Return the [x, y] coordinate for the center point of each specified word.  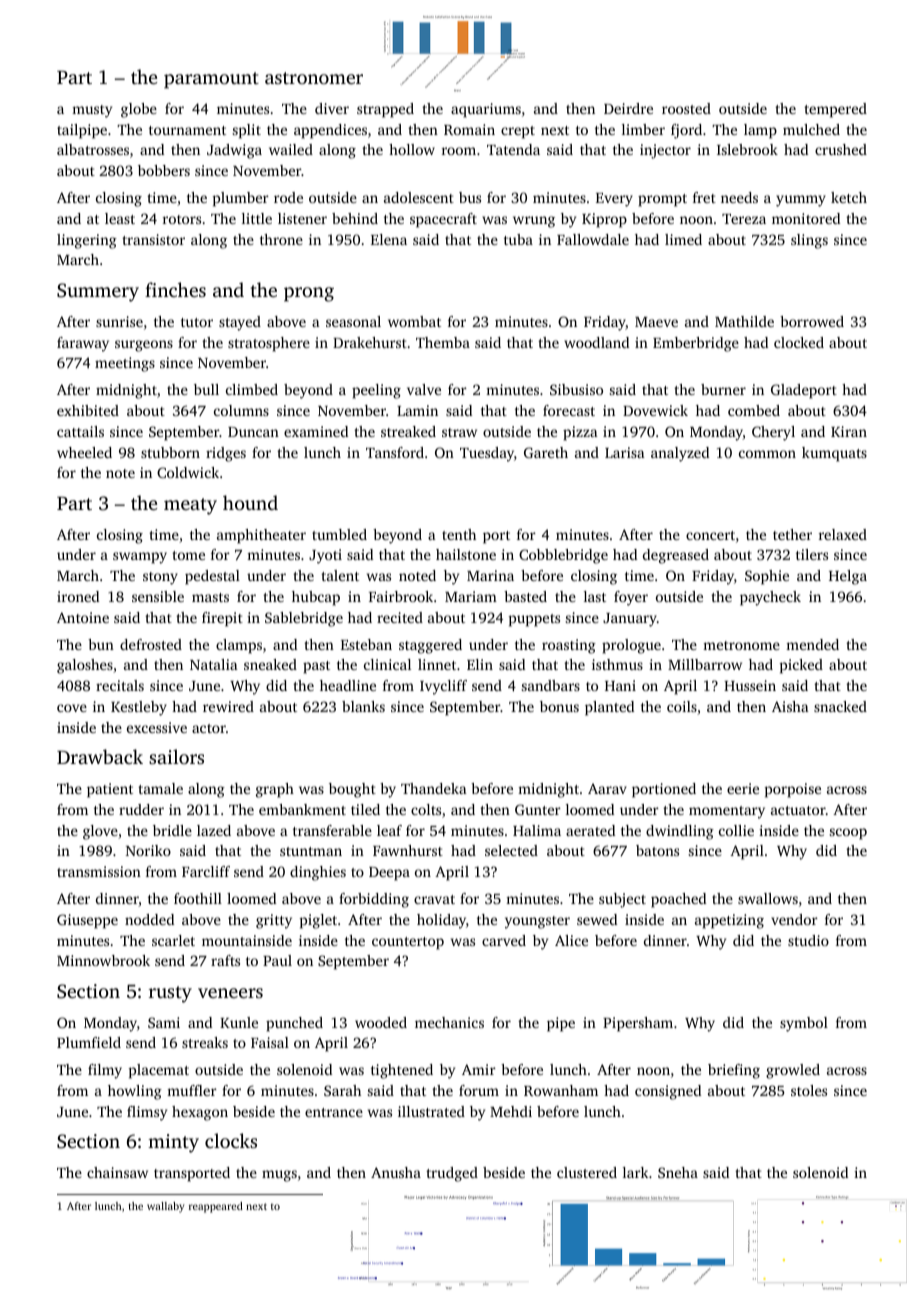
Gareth [546, 452]
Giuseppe [87, 921]
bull [206, 389]
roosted [686, 108]
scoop [848, 834]
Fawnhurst [408, 850]
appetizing [729, 921]
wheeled [84, 452]
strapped [385, 110]
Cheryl [773, 433]
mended [812, 644]
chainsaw [117, 1172]
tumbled [339, 534]
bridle [172, 830]
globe [139, 110]
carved [504, 940]
